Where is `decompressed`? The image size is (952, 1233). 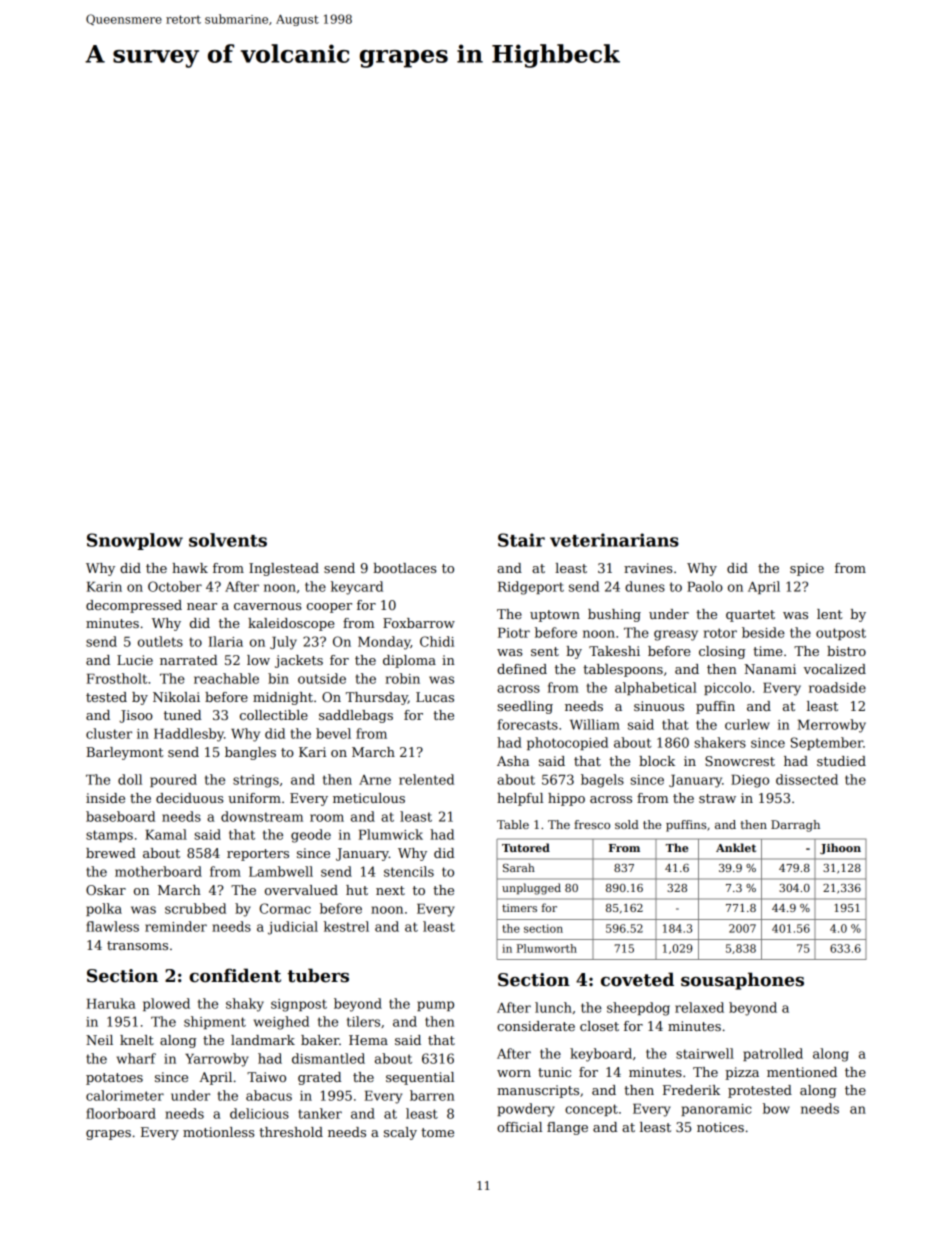
decompressed is located at coordinates (134, 606).
